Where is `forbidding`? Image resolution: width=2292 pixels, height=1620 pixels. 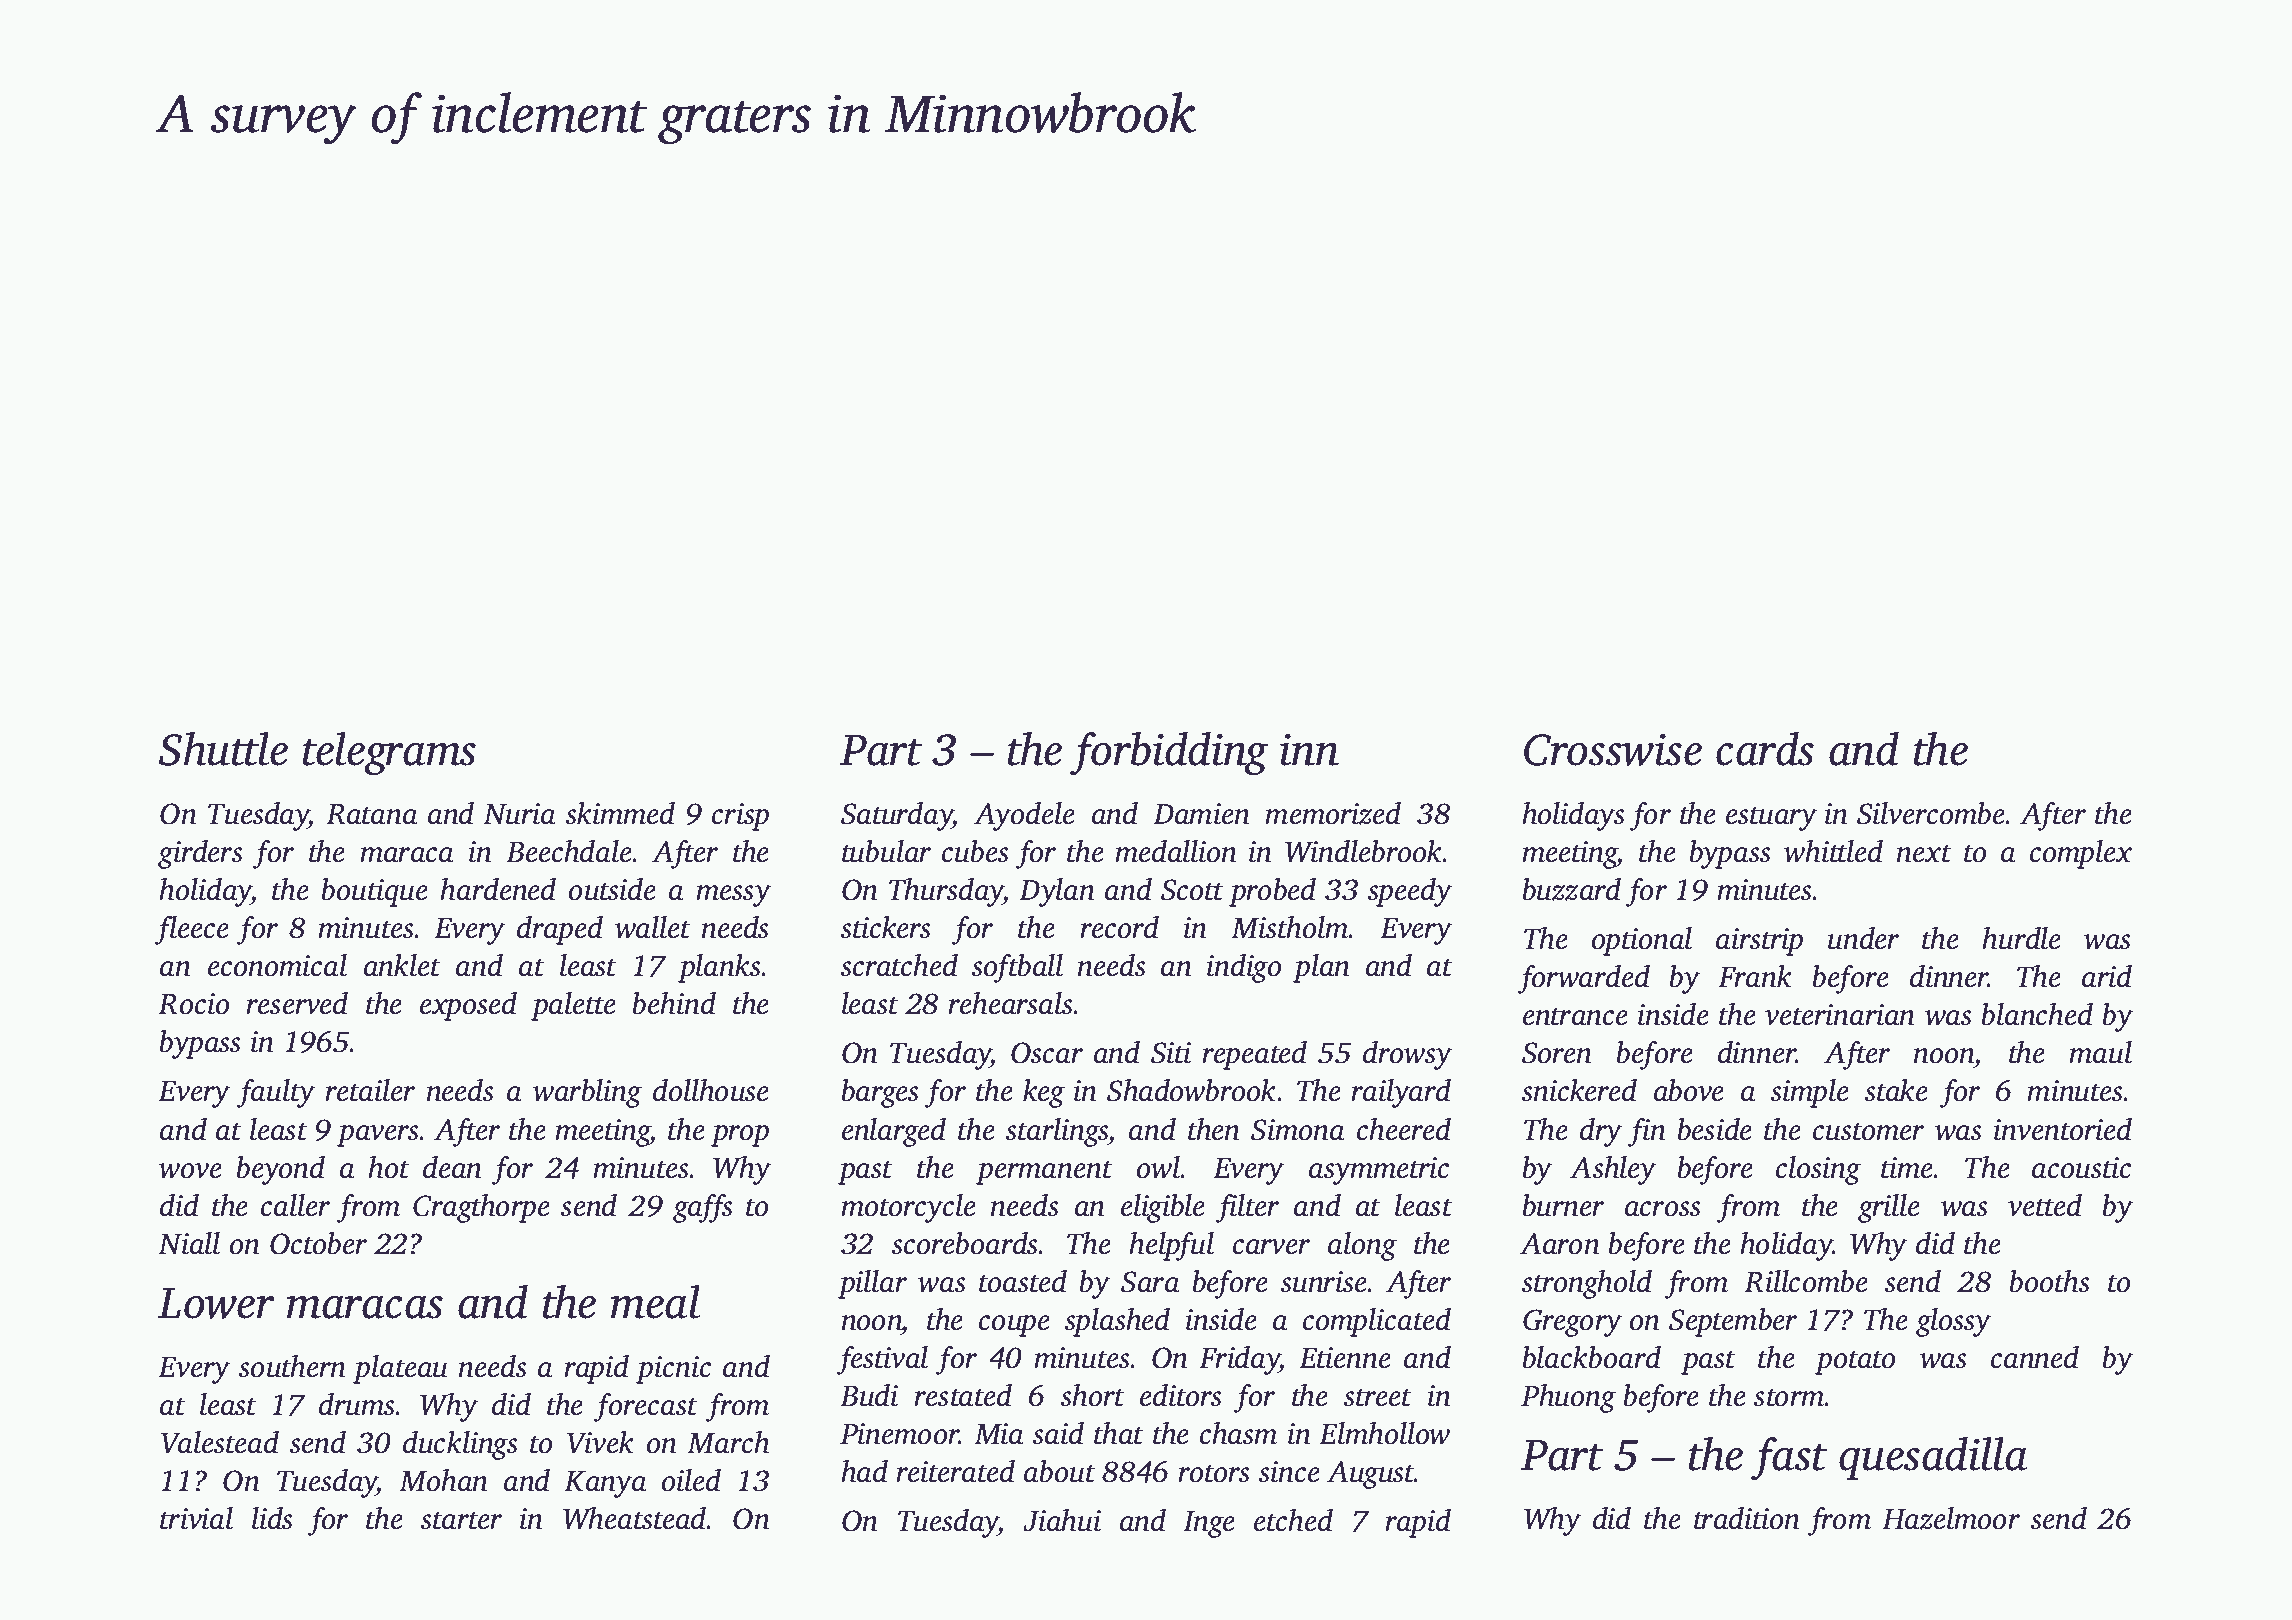
forbidding is located at coordinates (1169, 754).
